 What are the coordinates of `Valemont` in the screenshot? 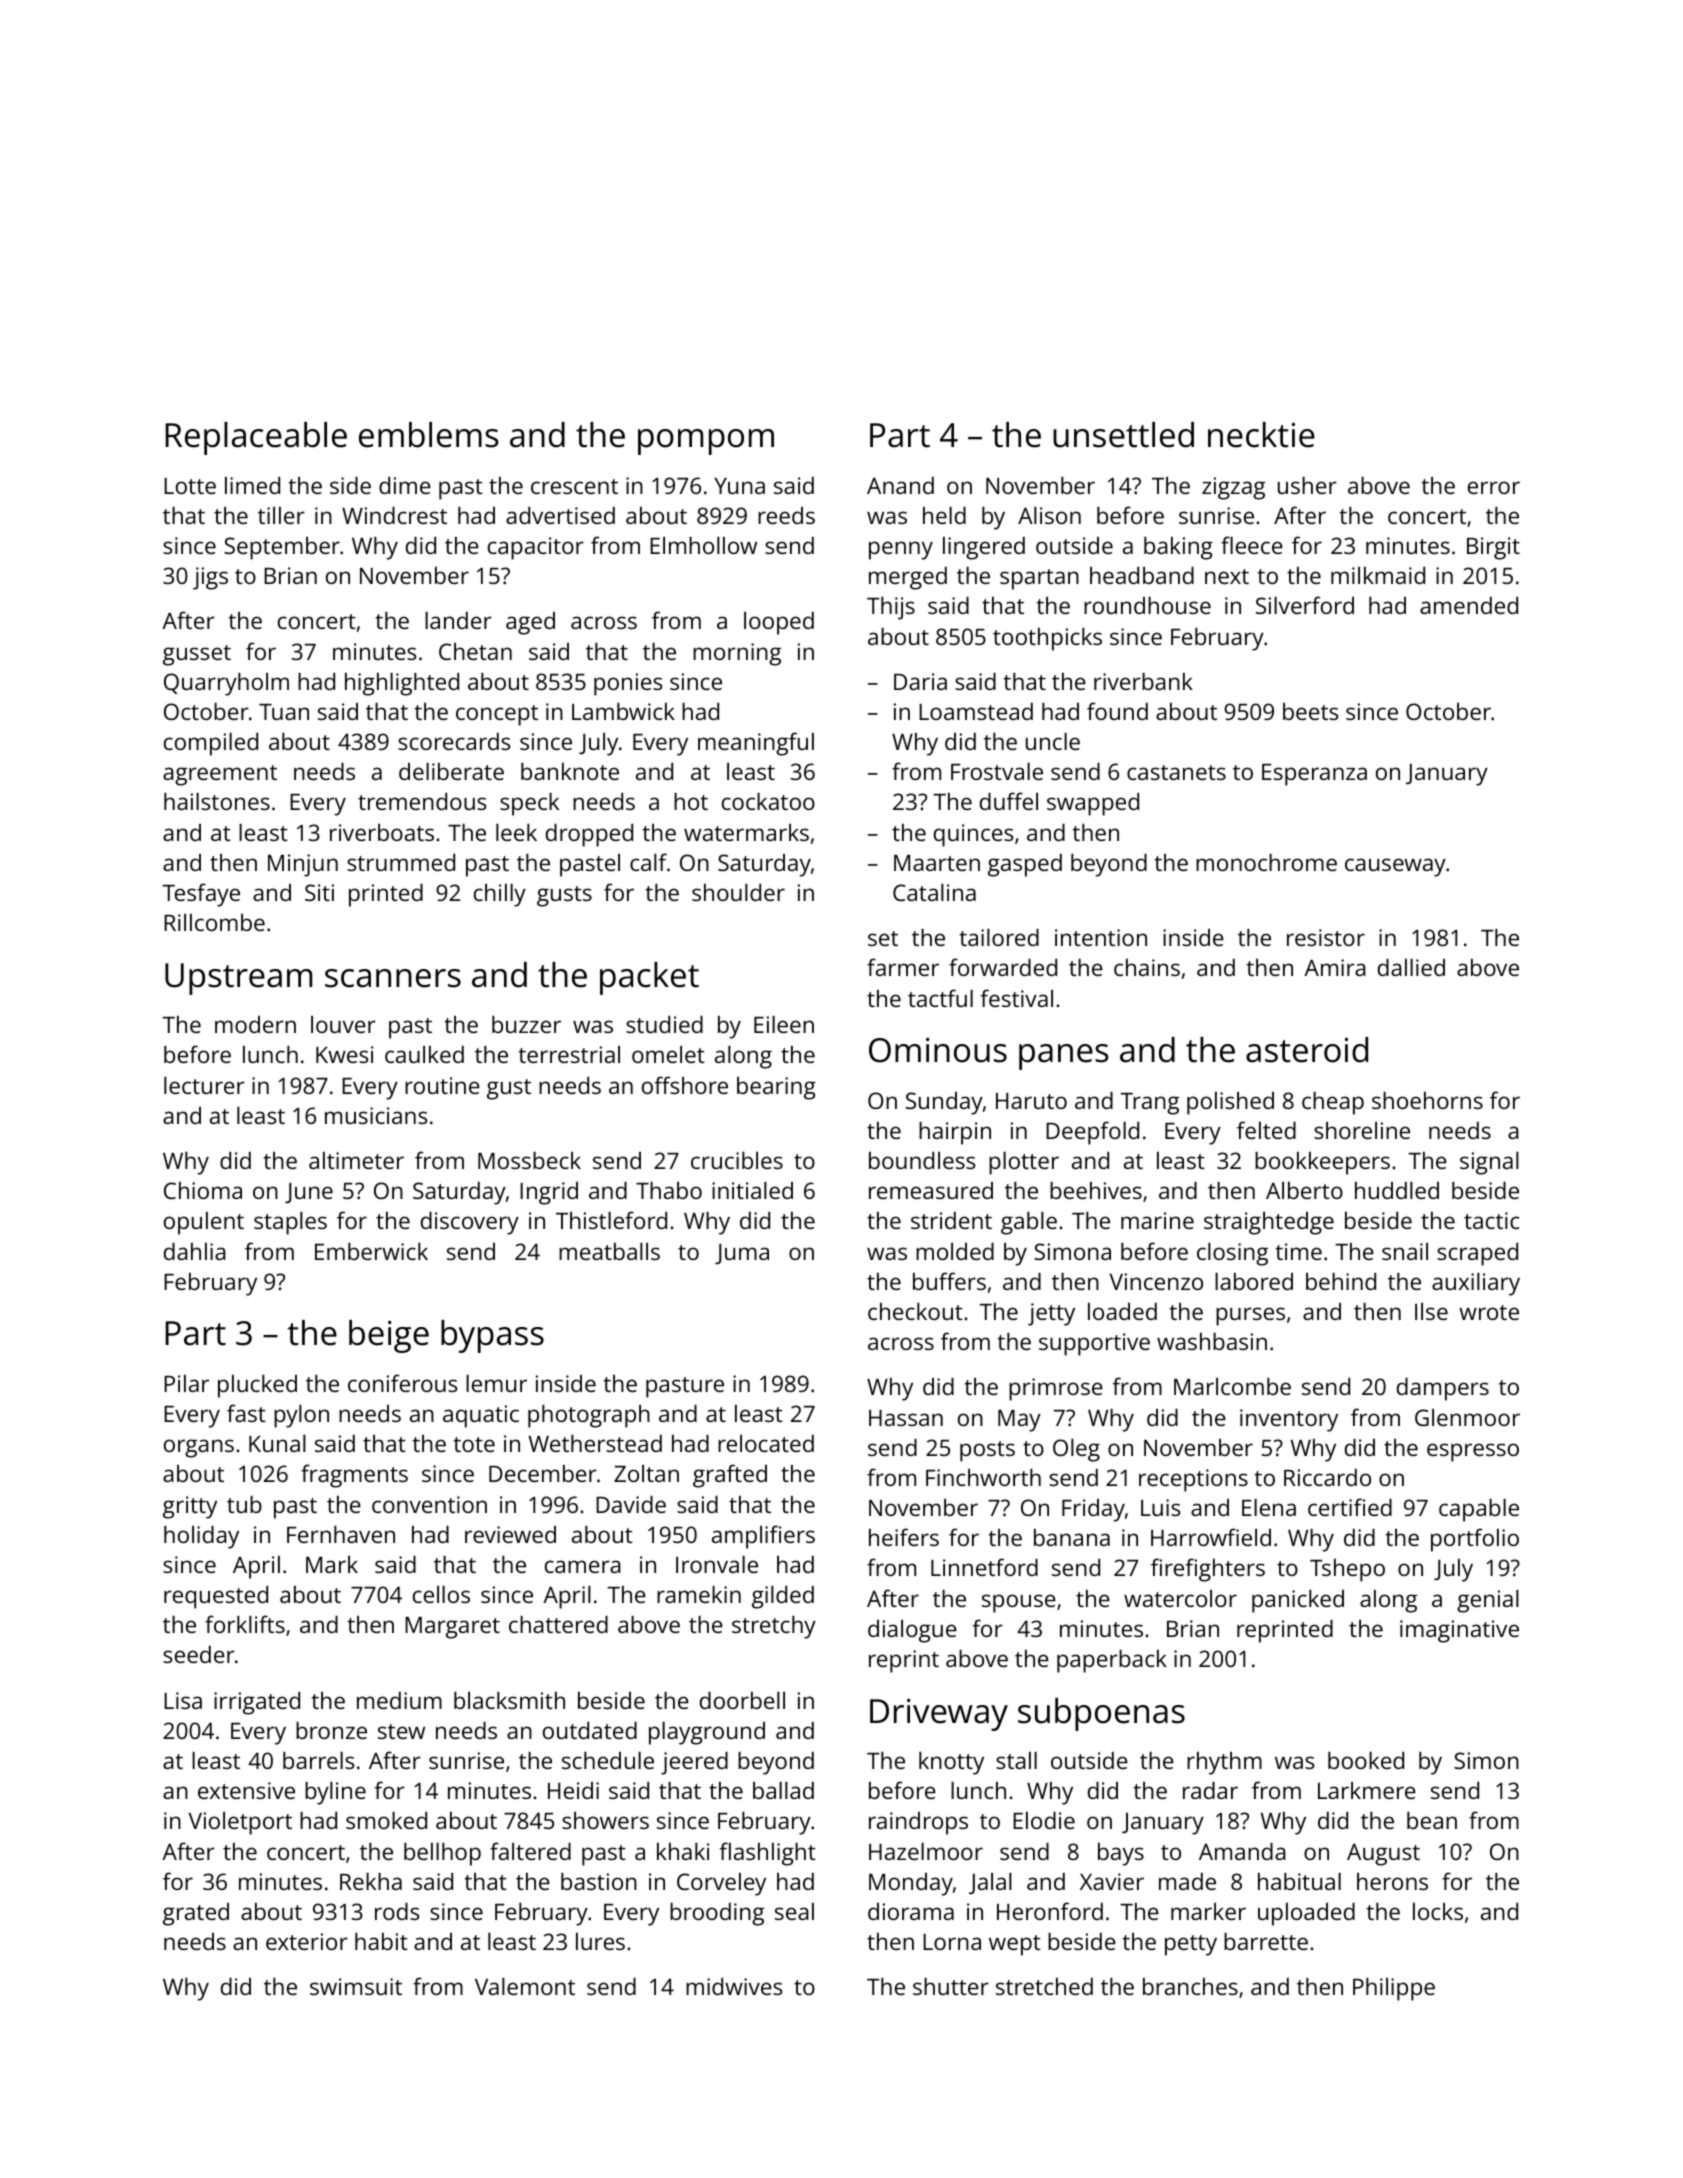 It's located at (525, 1986).
